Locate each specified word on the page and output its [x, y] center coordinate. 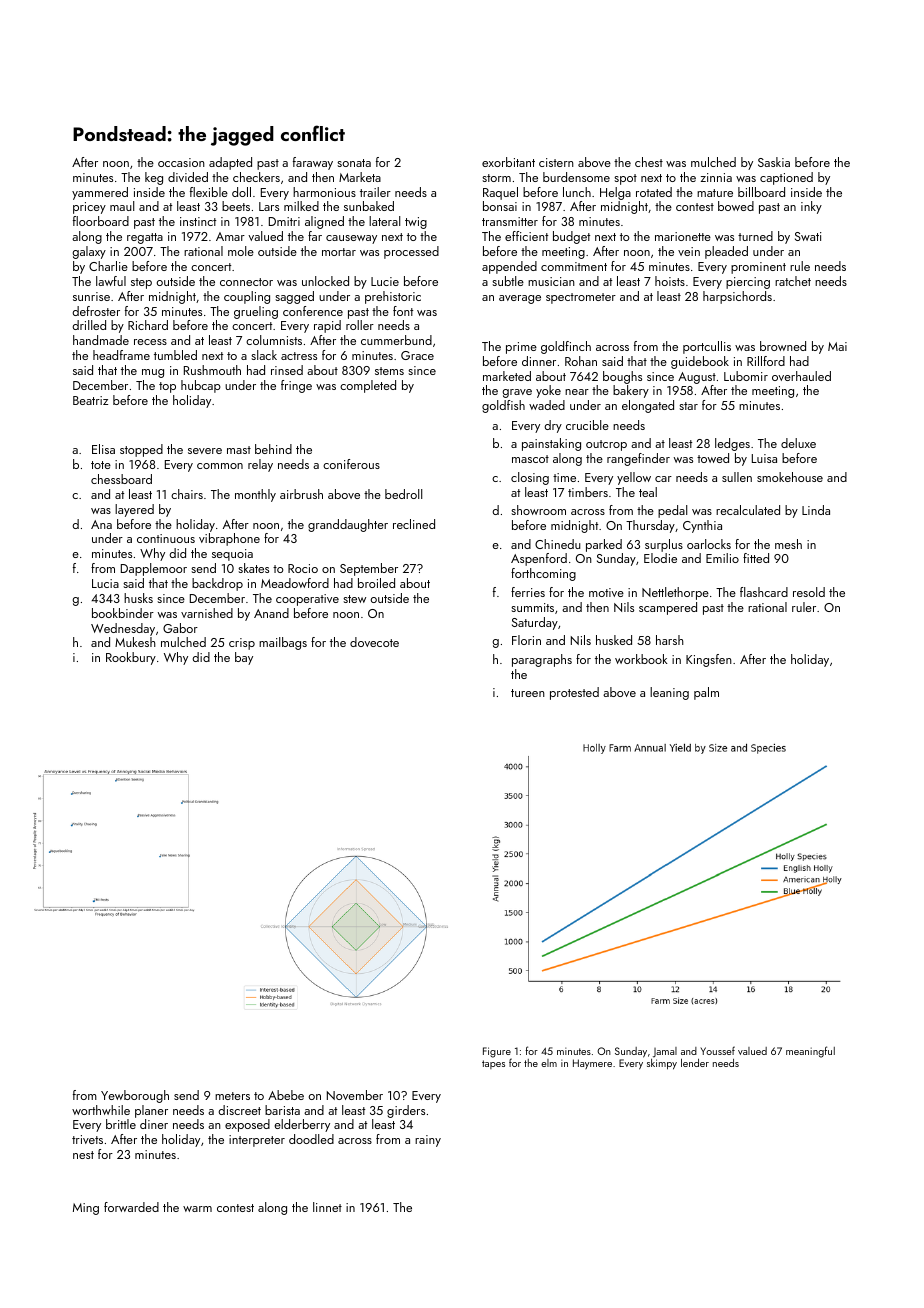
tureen [528, 693]
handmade [101, 340]
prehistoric [393, 297]
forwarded [131, 1207]
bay [244, 658]
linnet [327, 1207]
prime [521, 348]
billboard [761, 192]
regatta [145, 238]
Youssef [717, 1050]
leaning [669, 693]
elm [549, 1063]
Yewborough [135, 1096]
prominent [758, 268]
